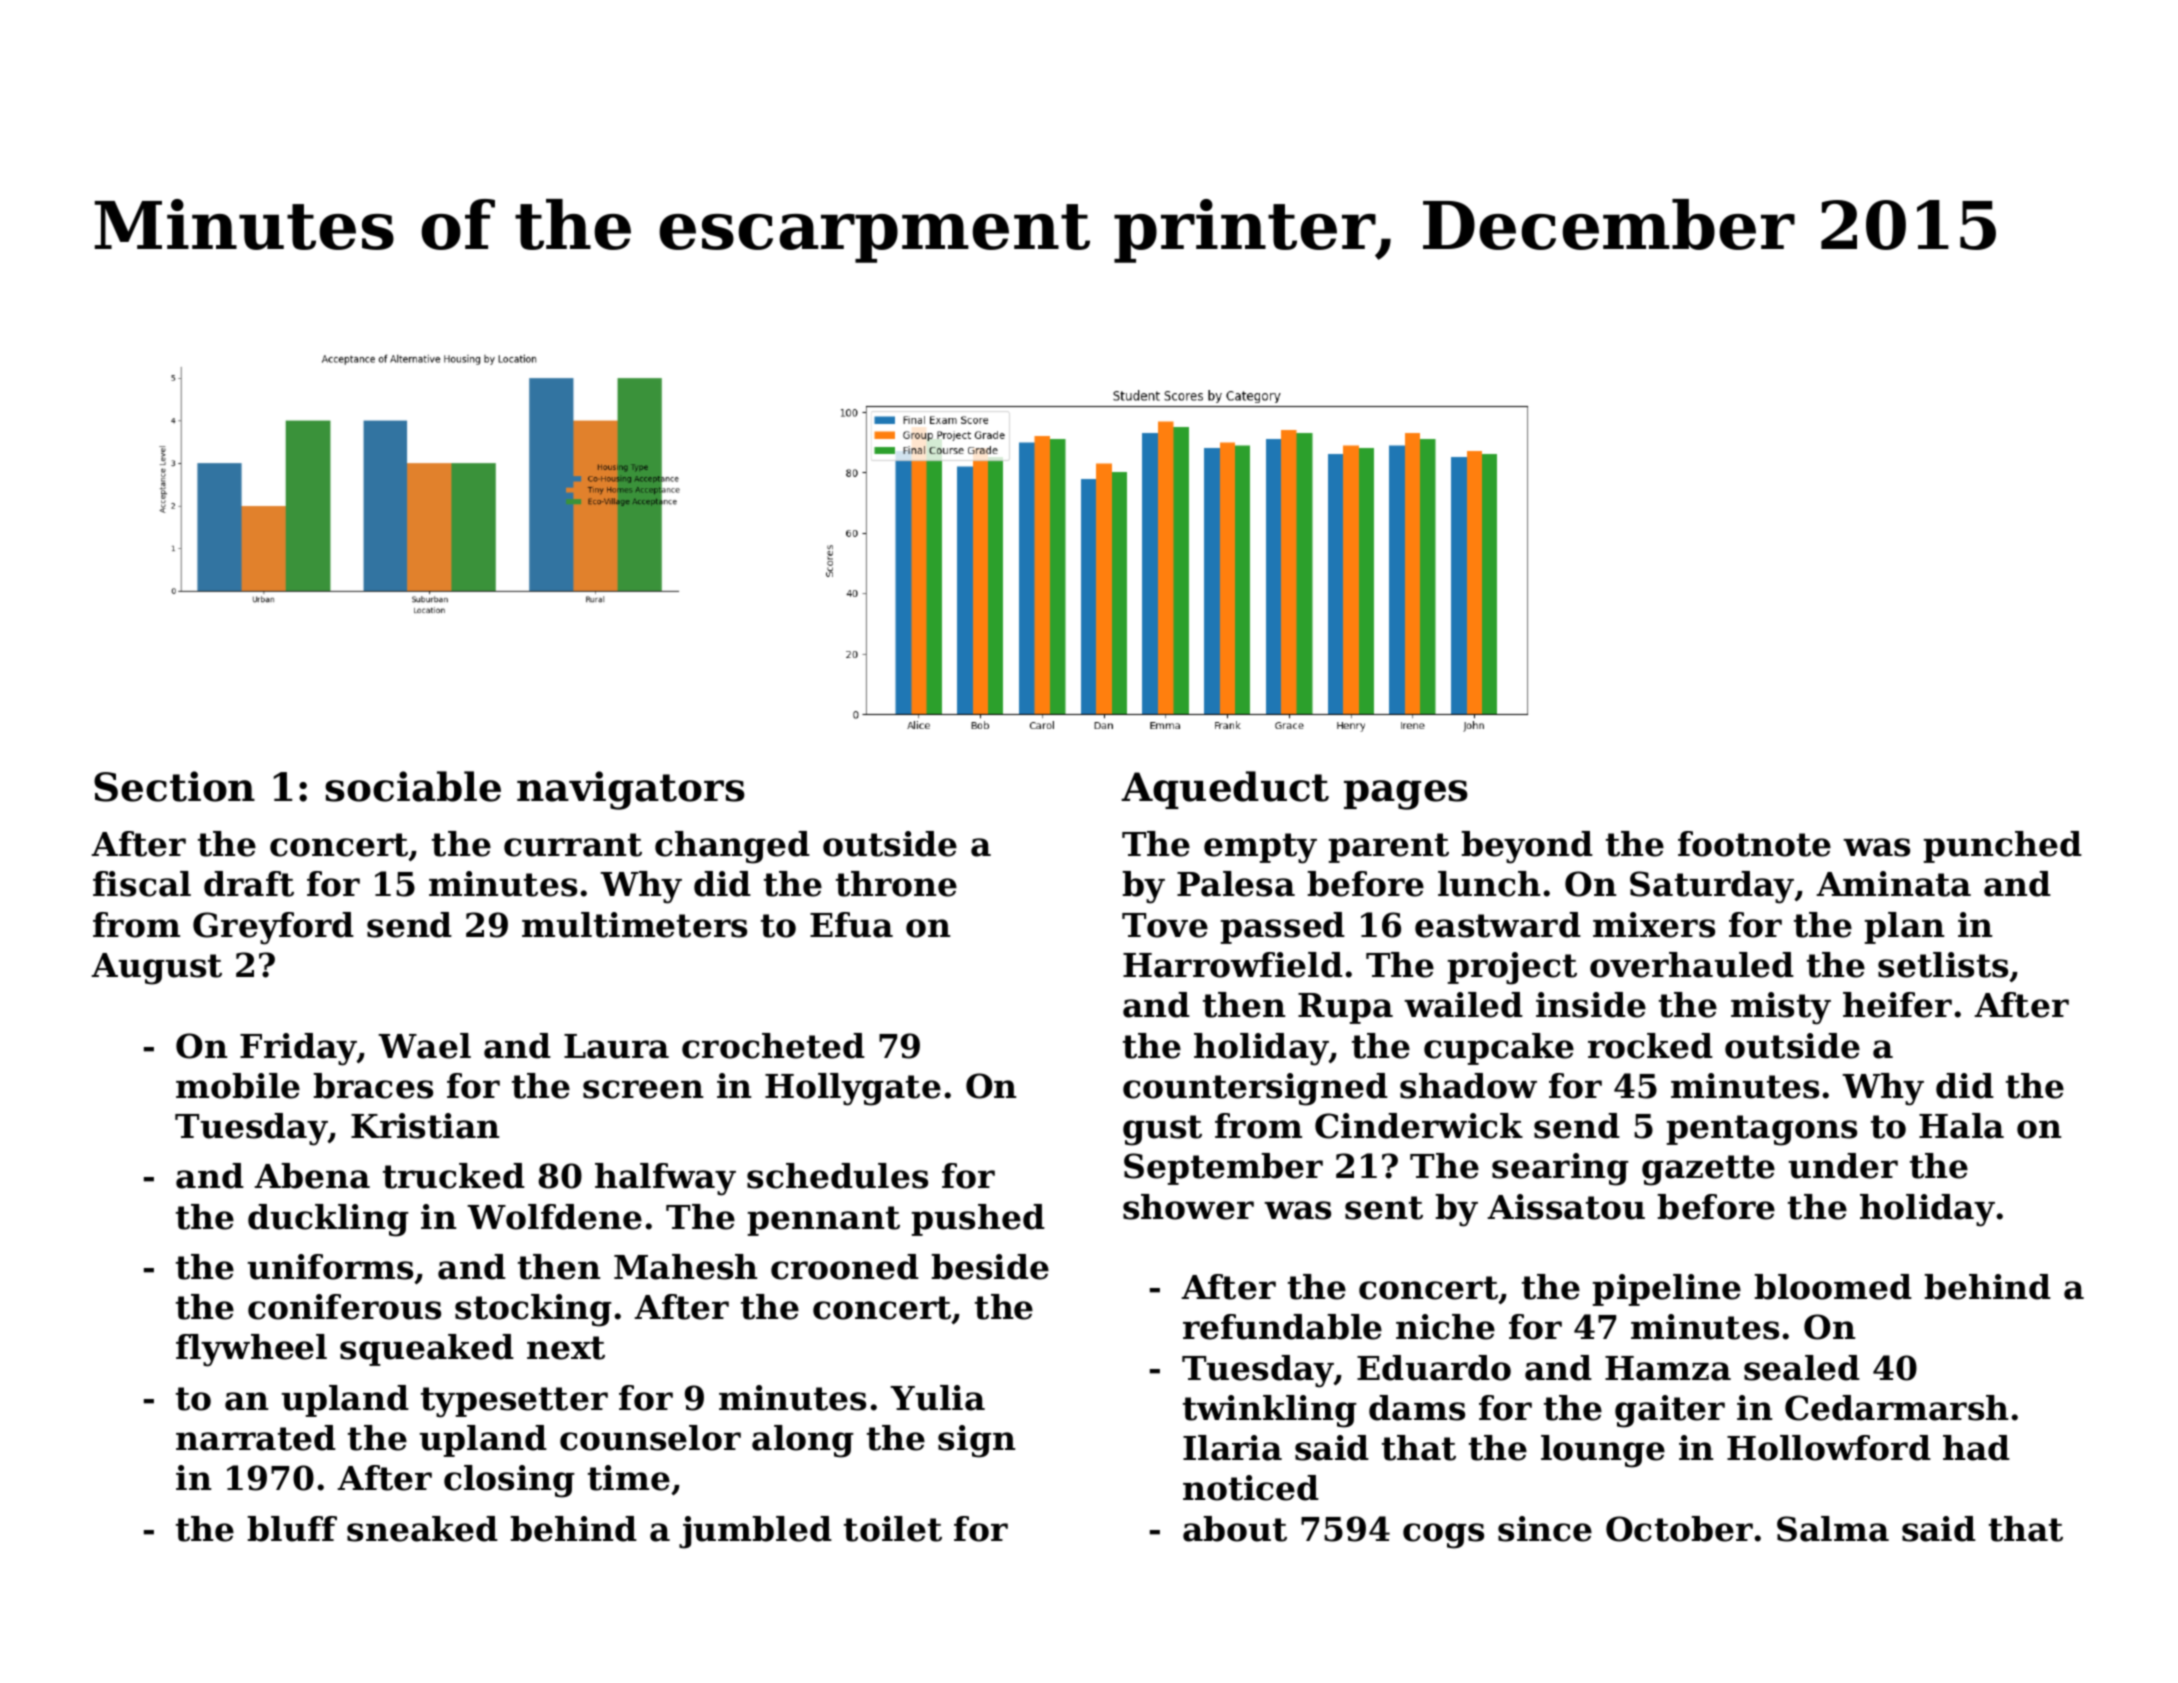 This screenshot has height=1683, width=2178. Describe the element at coordinates (1233, 965) in the screenshot. I see `Harrowfield` at that location.
